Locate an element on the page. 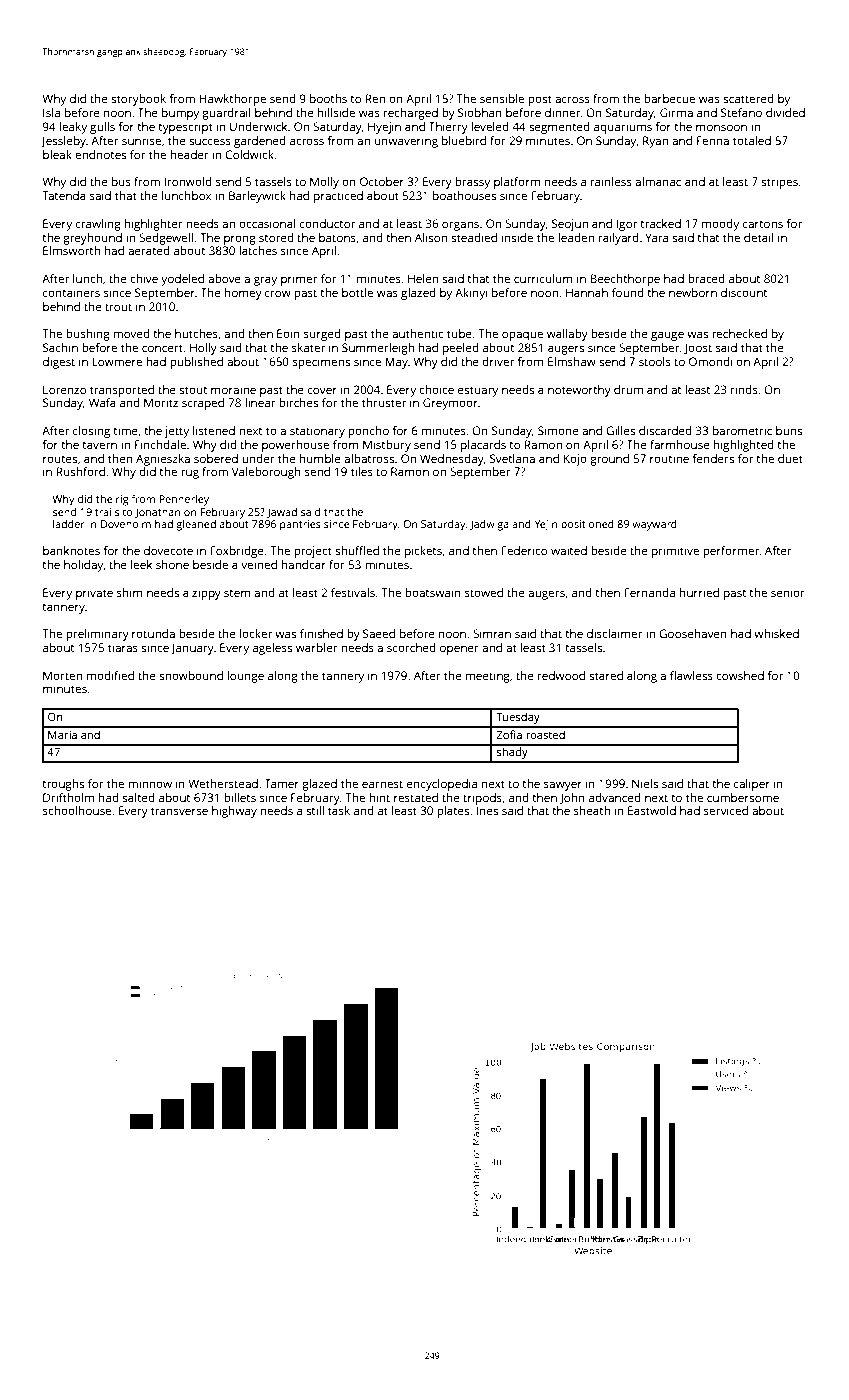 The image size is (849, 1400). booths is located at coordinates (328, 98).
